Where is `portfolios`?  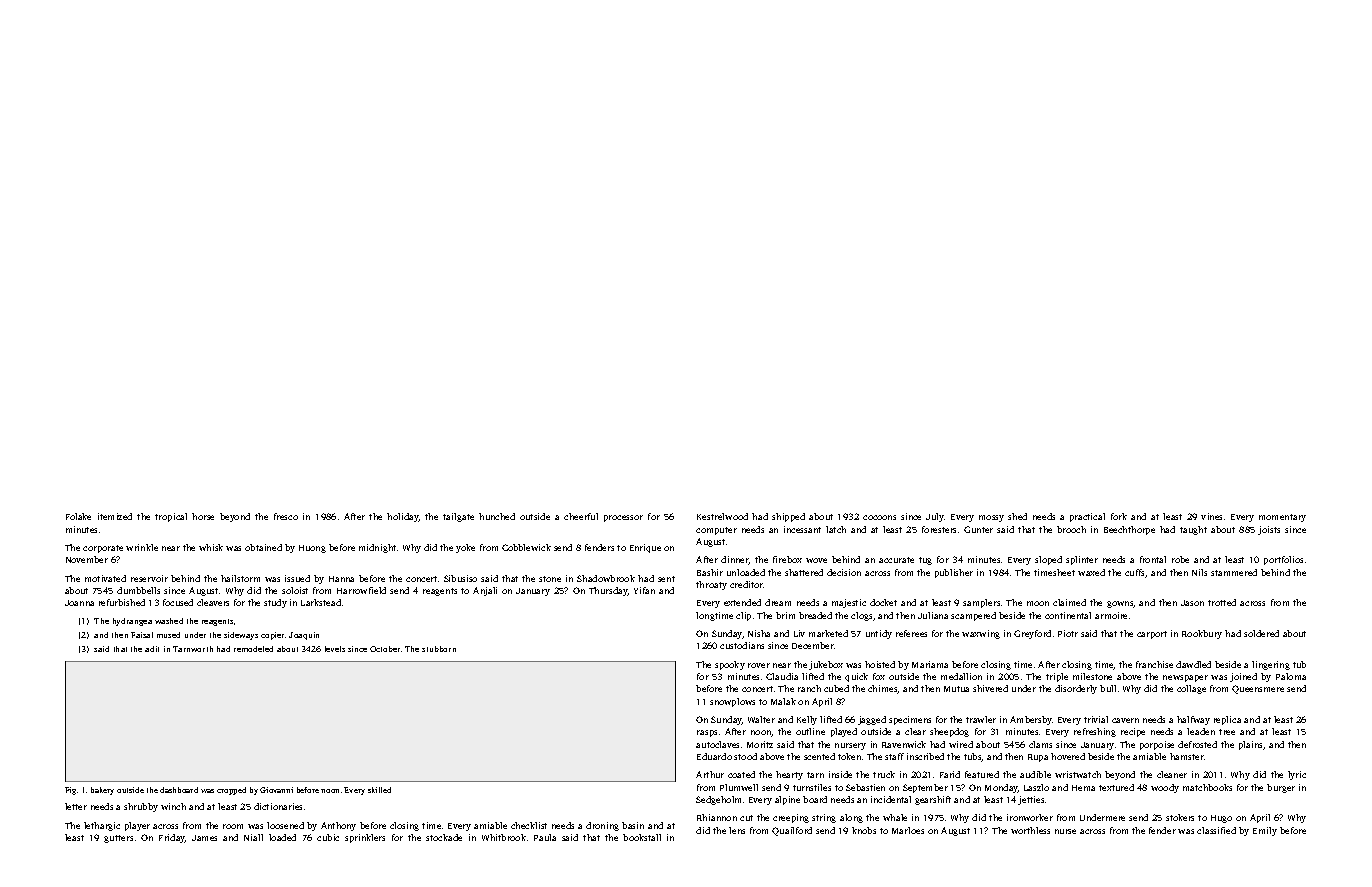 portfolios is located at coordinates (1283, 560).
